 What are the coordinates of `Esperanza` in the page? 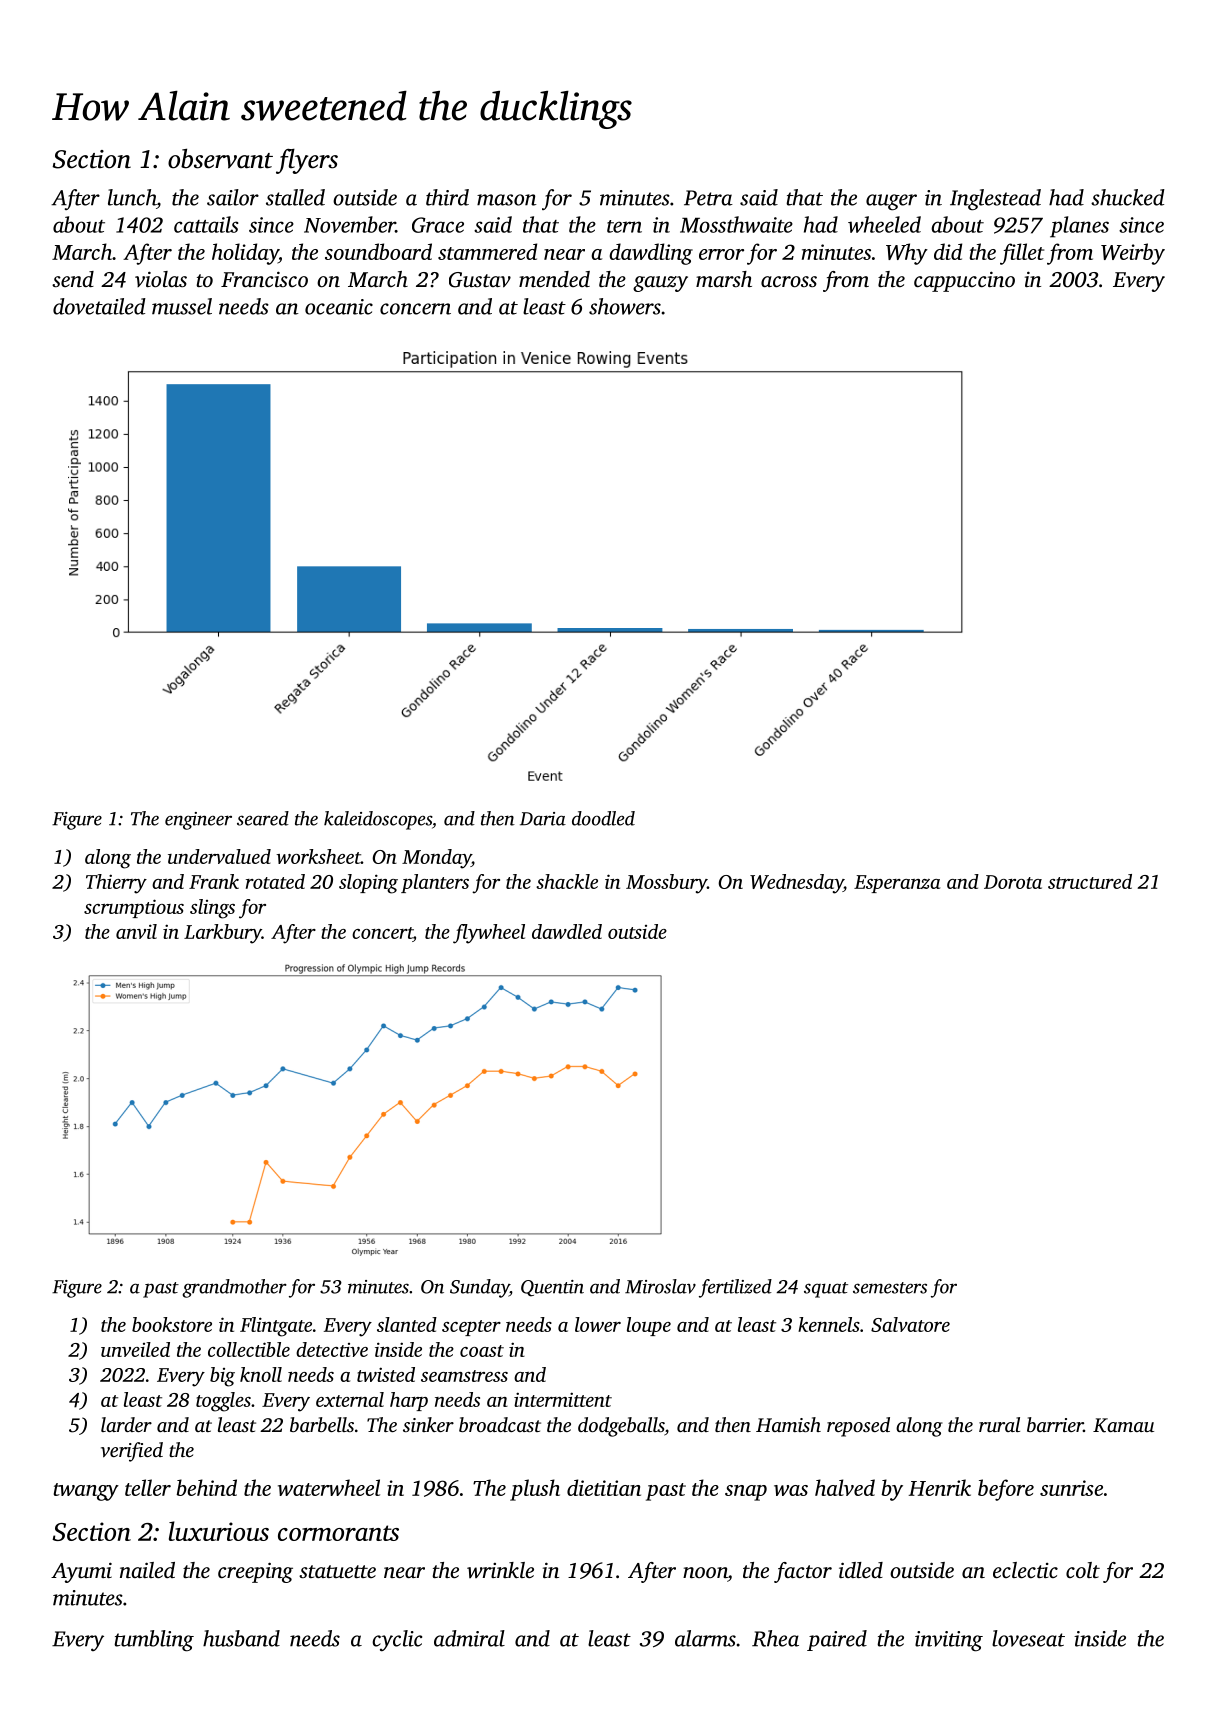 It's located at (897, 884).
